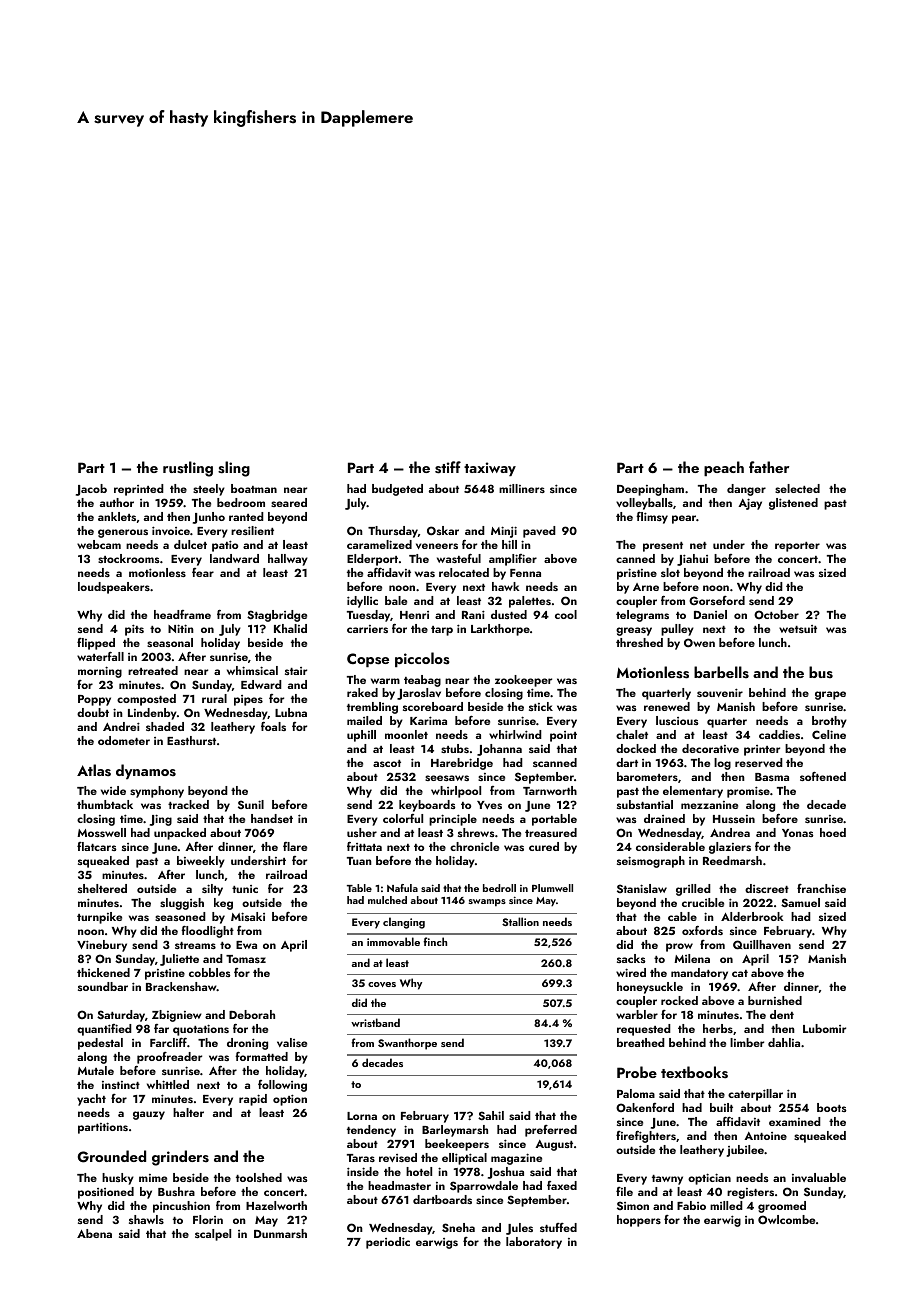  Describe the element at coordinates (91, 490) in the screenshot. I see `Jacob` at that location.
